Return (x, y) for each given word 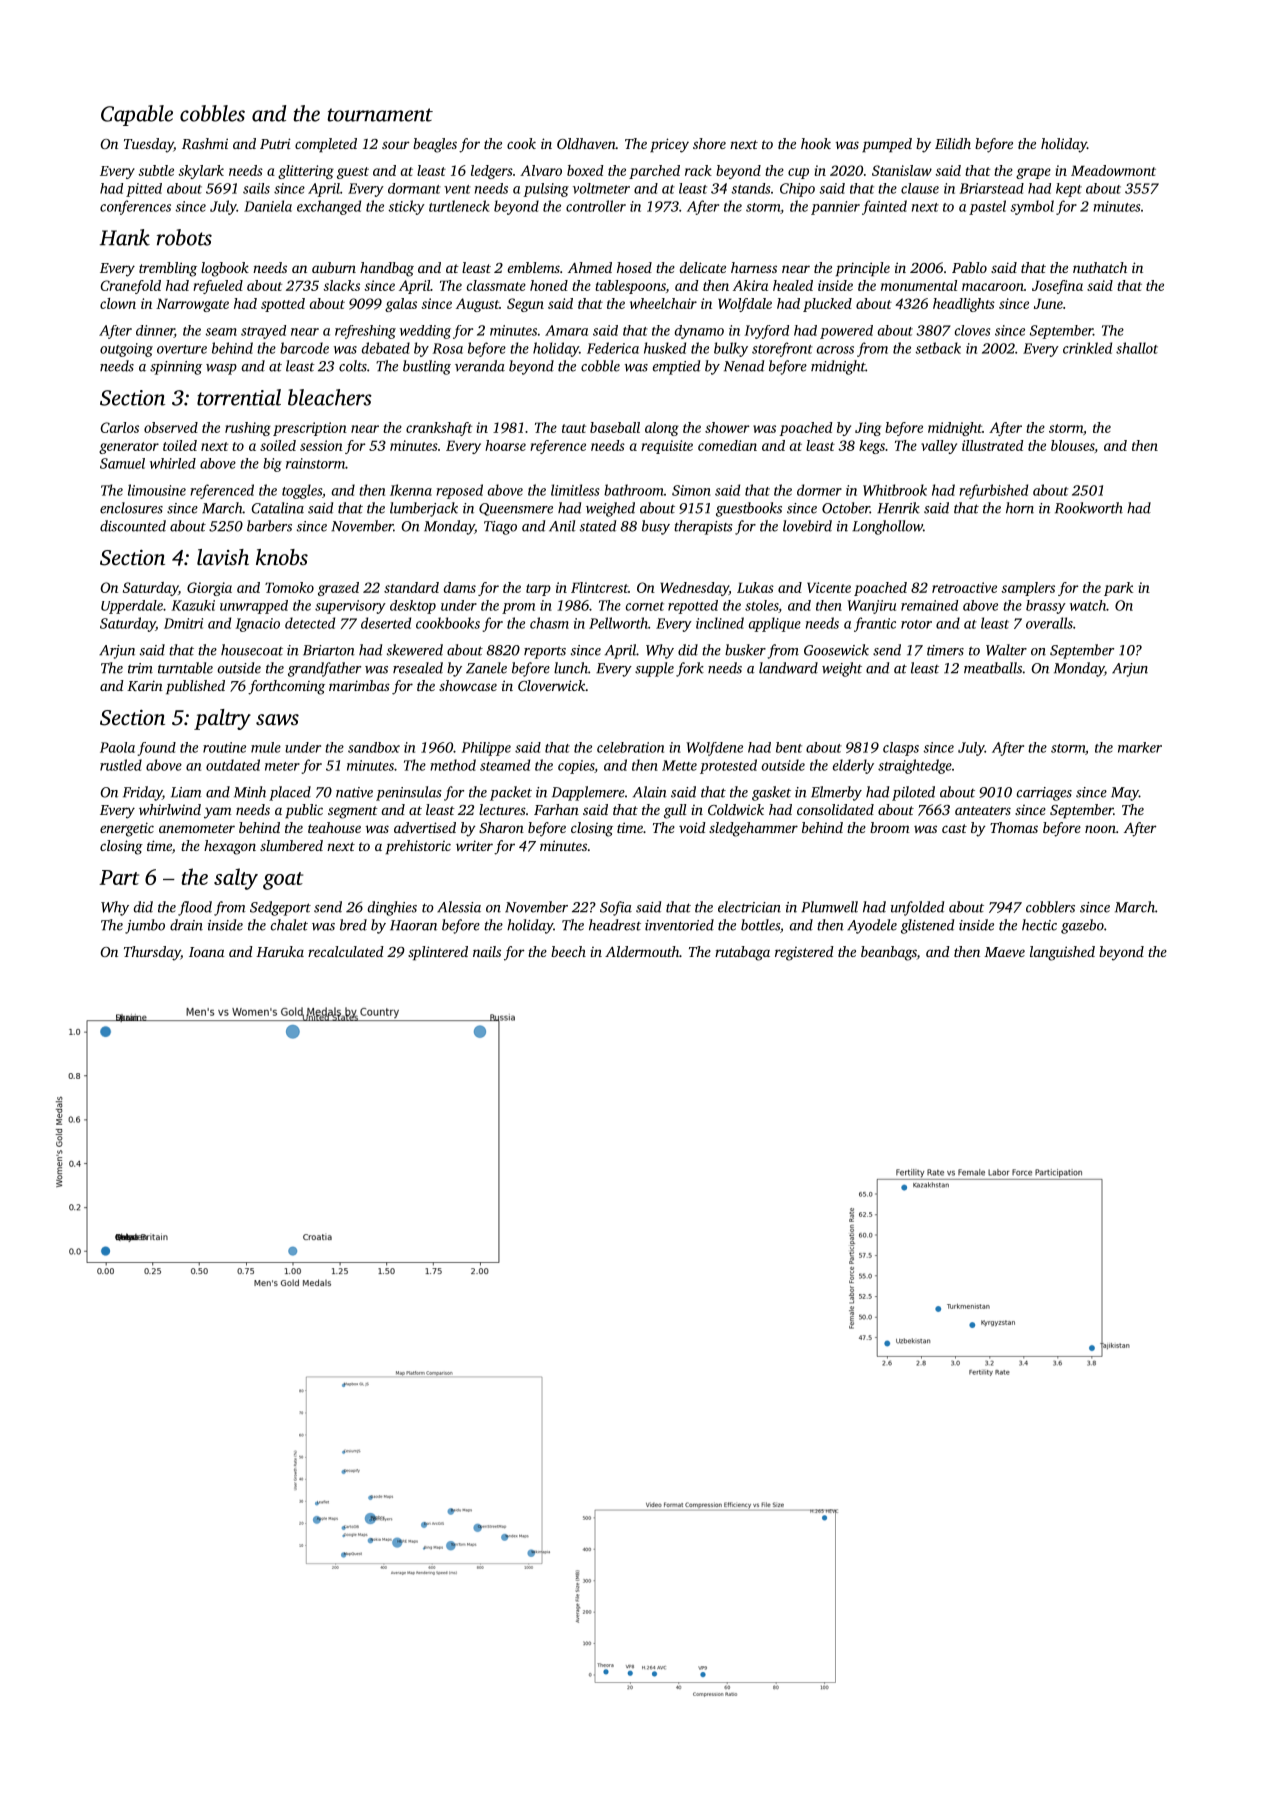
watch (1088, 605)
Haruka (280, 951)
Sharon (501, 827)
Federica (613, 348)
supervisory (350, 607)
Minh (250, 792)
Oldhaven (586, 143)
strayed (263, 332)
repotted (693, 607)
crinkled (1087, 348)
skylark (201, 172)
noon (1100, 829)
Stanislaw (902, 170)
